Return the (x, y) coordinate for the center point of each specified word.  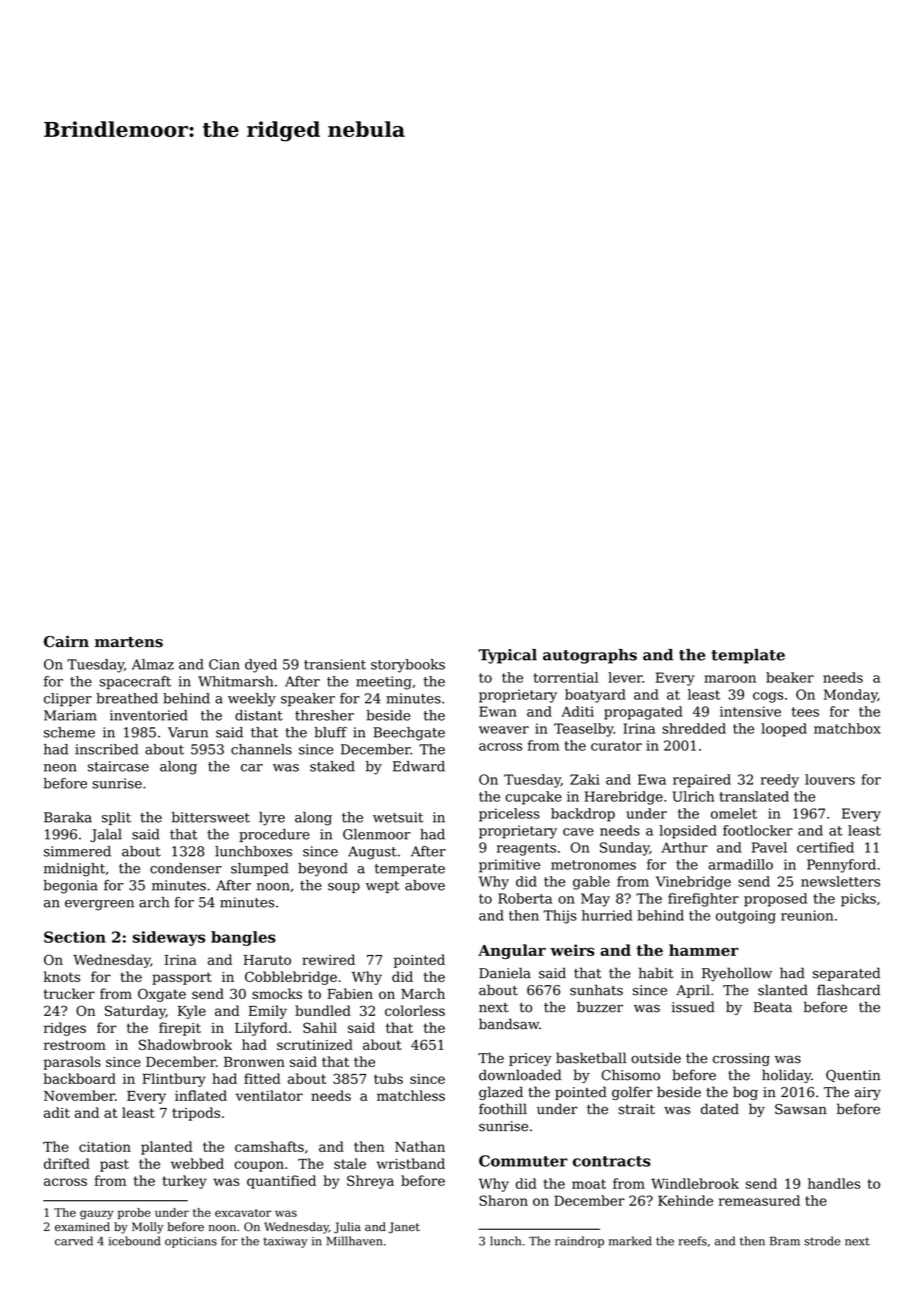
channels (261, 749)
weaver (504, 730)
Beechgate (409, 734)
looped (784, 730)
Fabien (350, 993)
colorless (415, 1010)
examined (82, 1227)
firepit (180, 1029)
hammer (704, 950)
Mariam (70, 715)
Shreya (370, 1182)
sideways (169, 938)
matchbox (847, 728)
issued (693, 1007)
